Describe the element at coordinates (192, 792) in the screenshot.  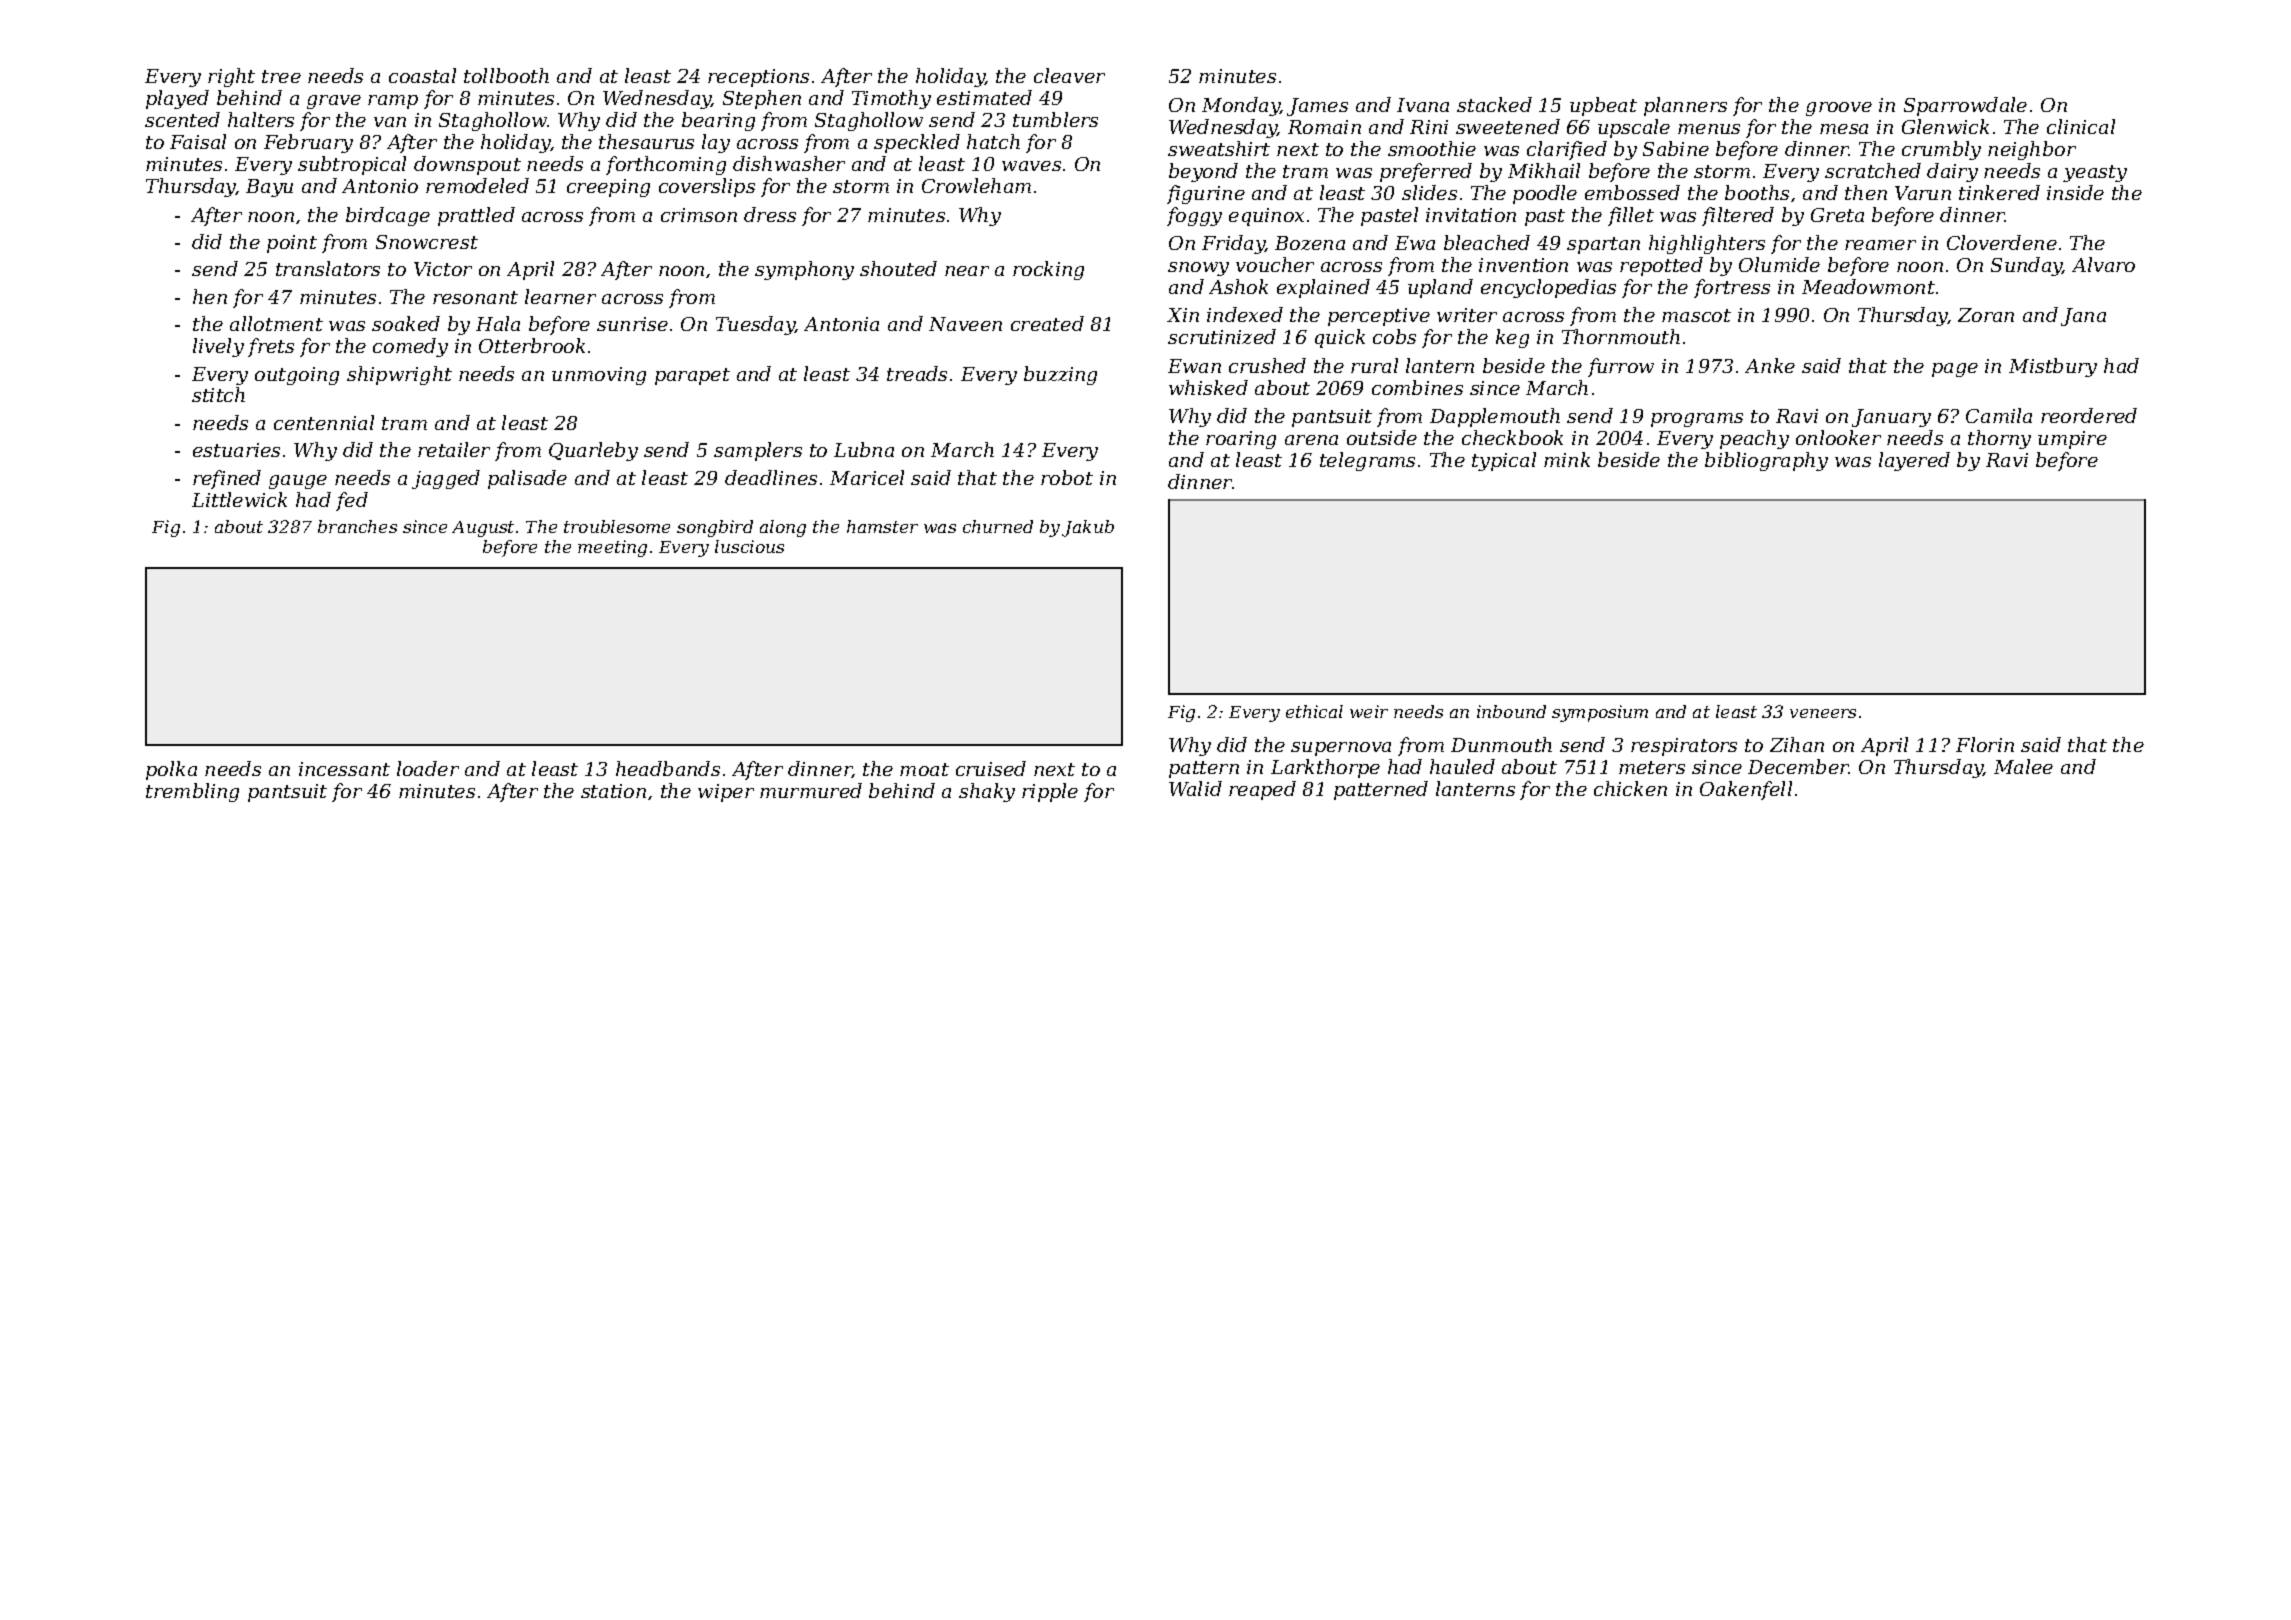
I see `trembling` at that location.
